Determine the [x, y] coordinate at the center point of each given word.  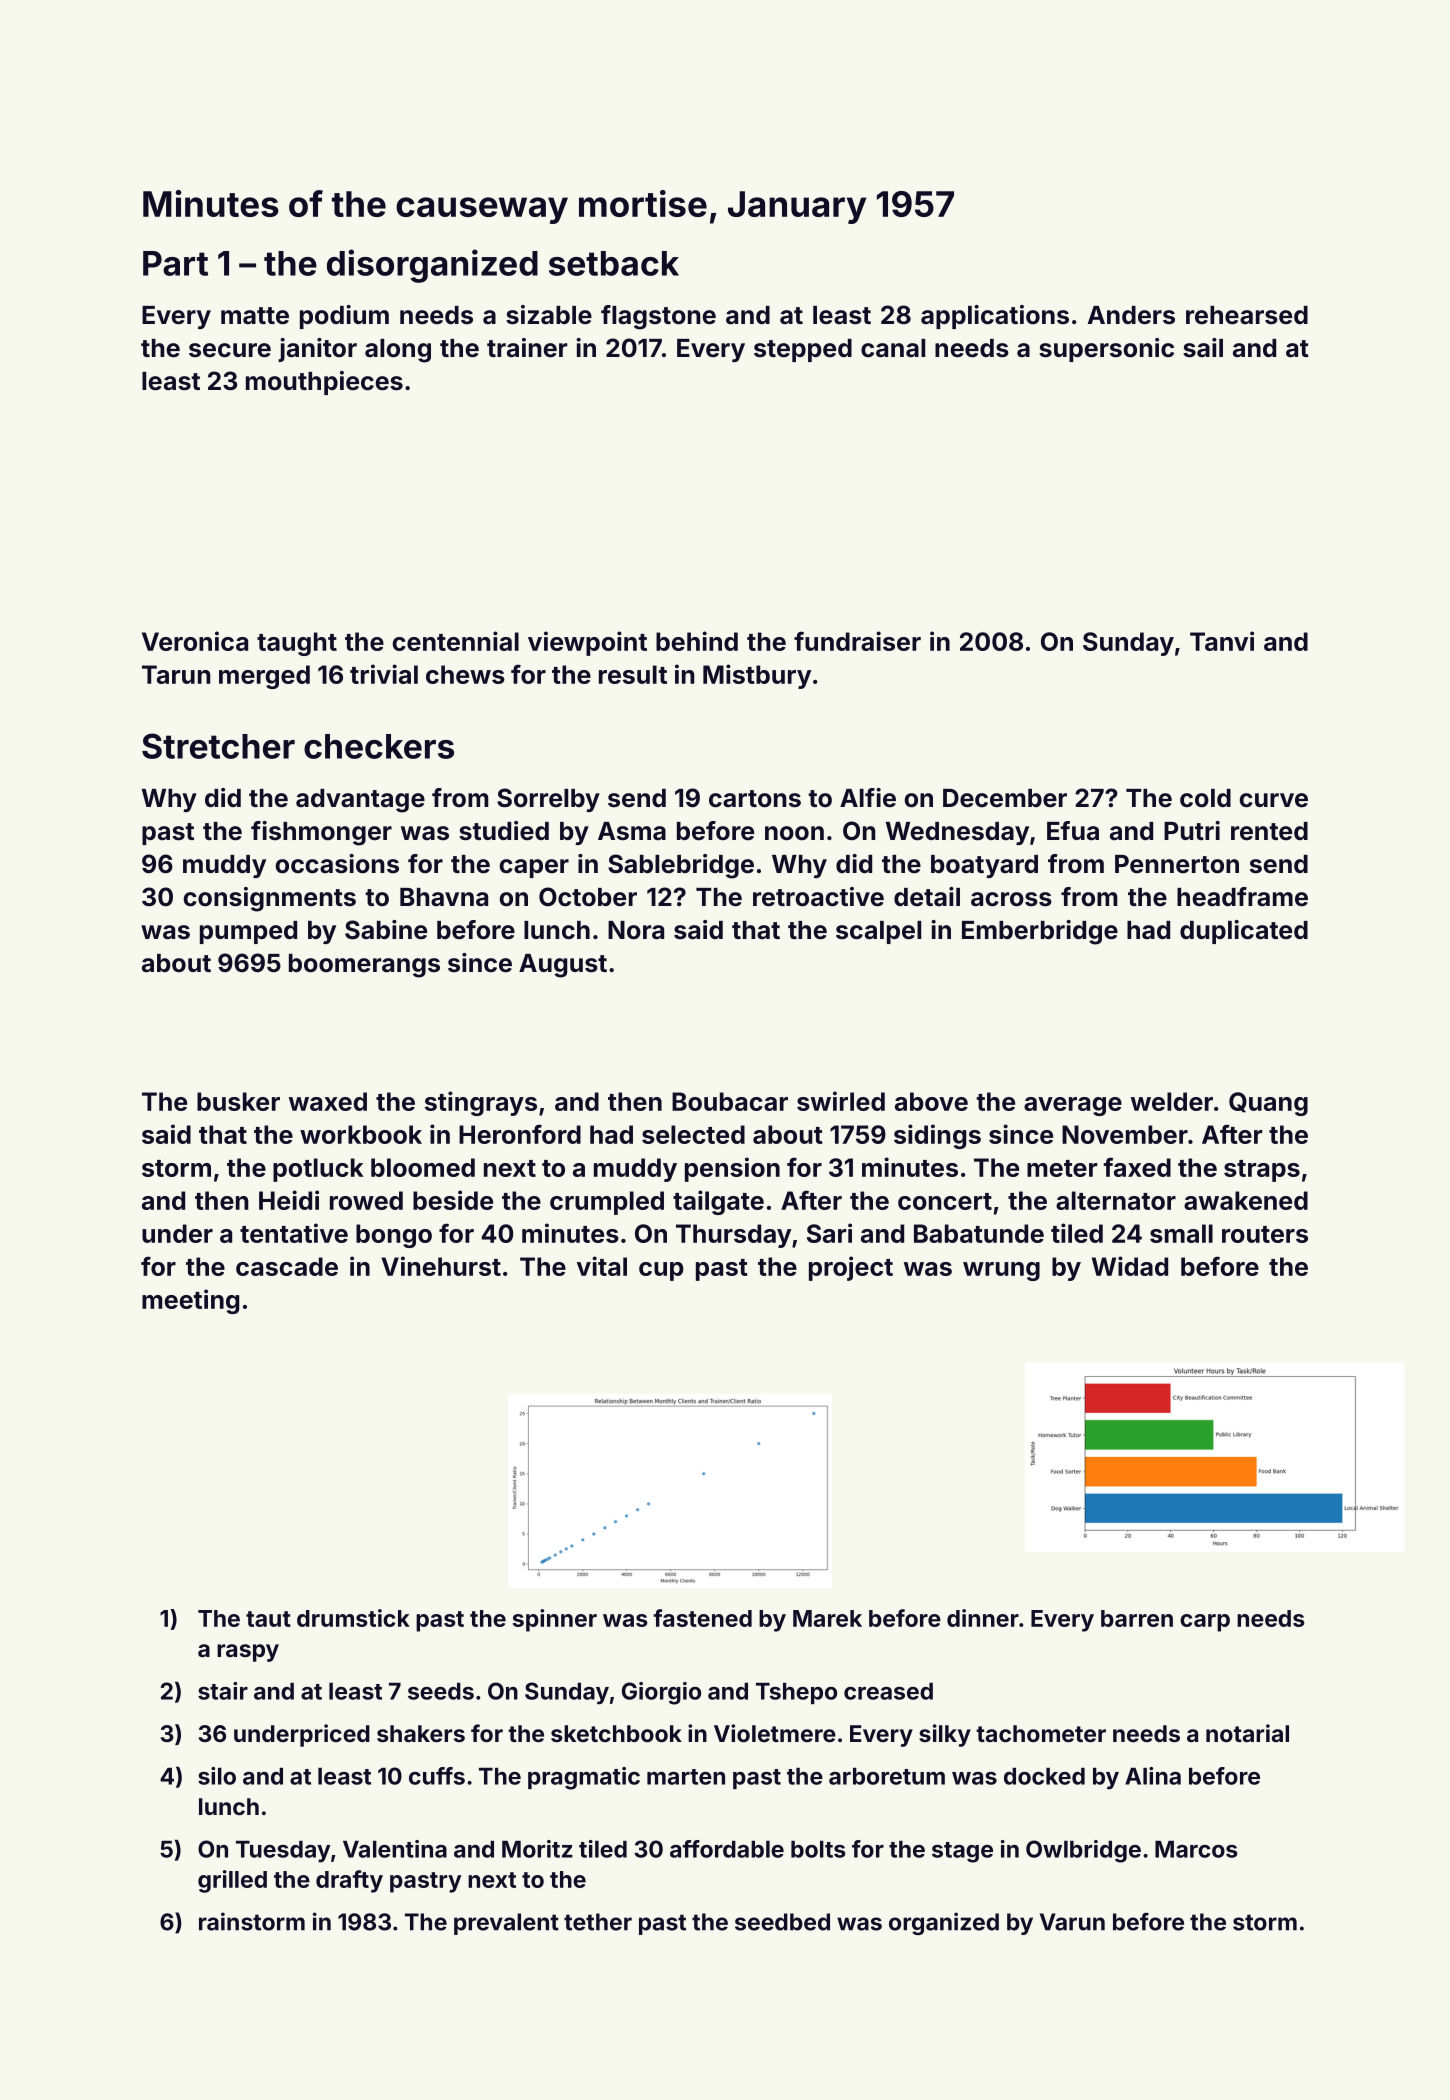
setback [614, 263]
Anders [1131, 315]
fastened [702, 1618]
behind [697, 641]
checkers [379, 746]
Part [175, 263]
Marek [827, 1618]
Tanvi [1222, 641]
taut [268, 1619]
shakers [421, 1733]
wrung [1001, 1271]
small [1181, 1233]
